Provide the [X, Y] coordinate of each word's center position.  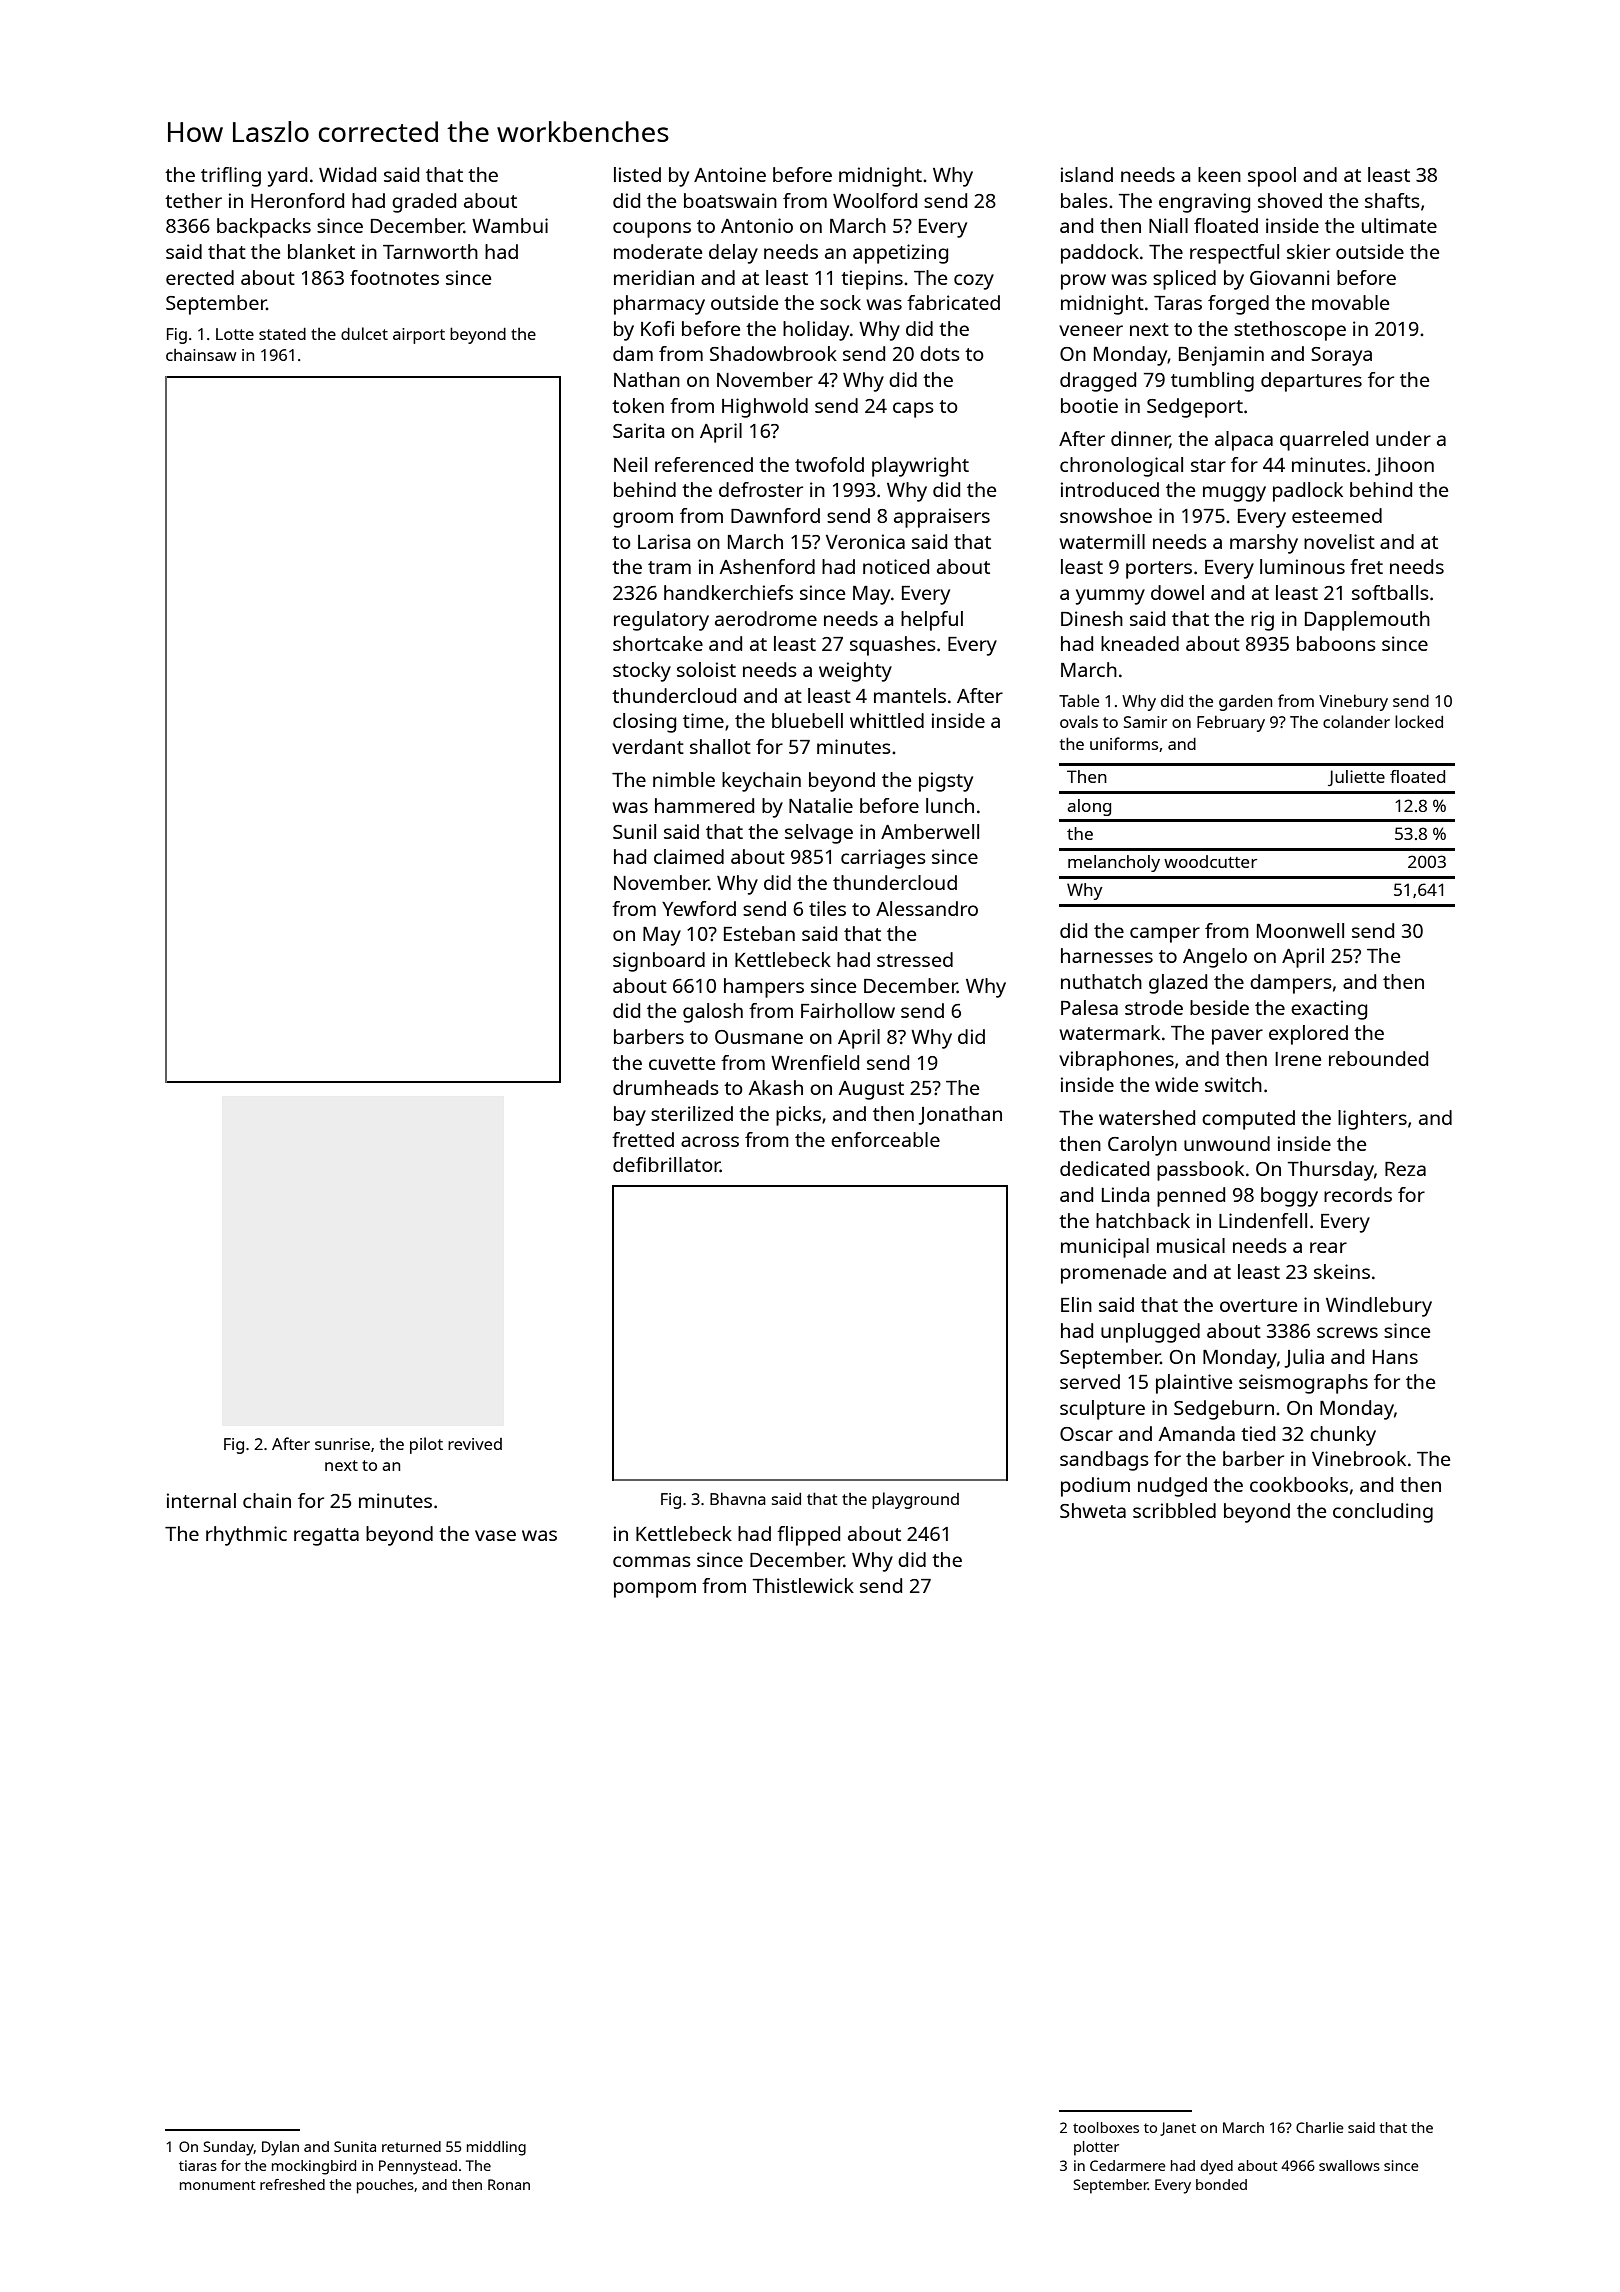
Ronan [509, 2184]
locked [1419, 721]
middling [496, 2148]
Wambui [510, 225]
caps [913, 410]
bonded [1221, 2184]
